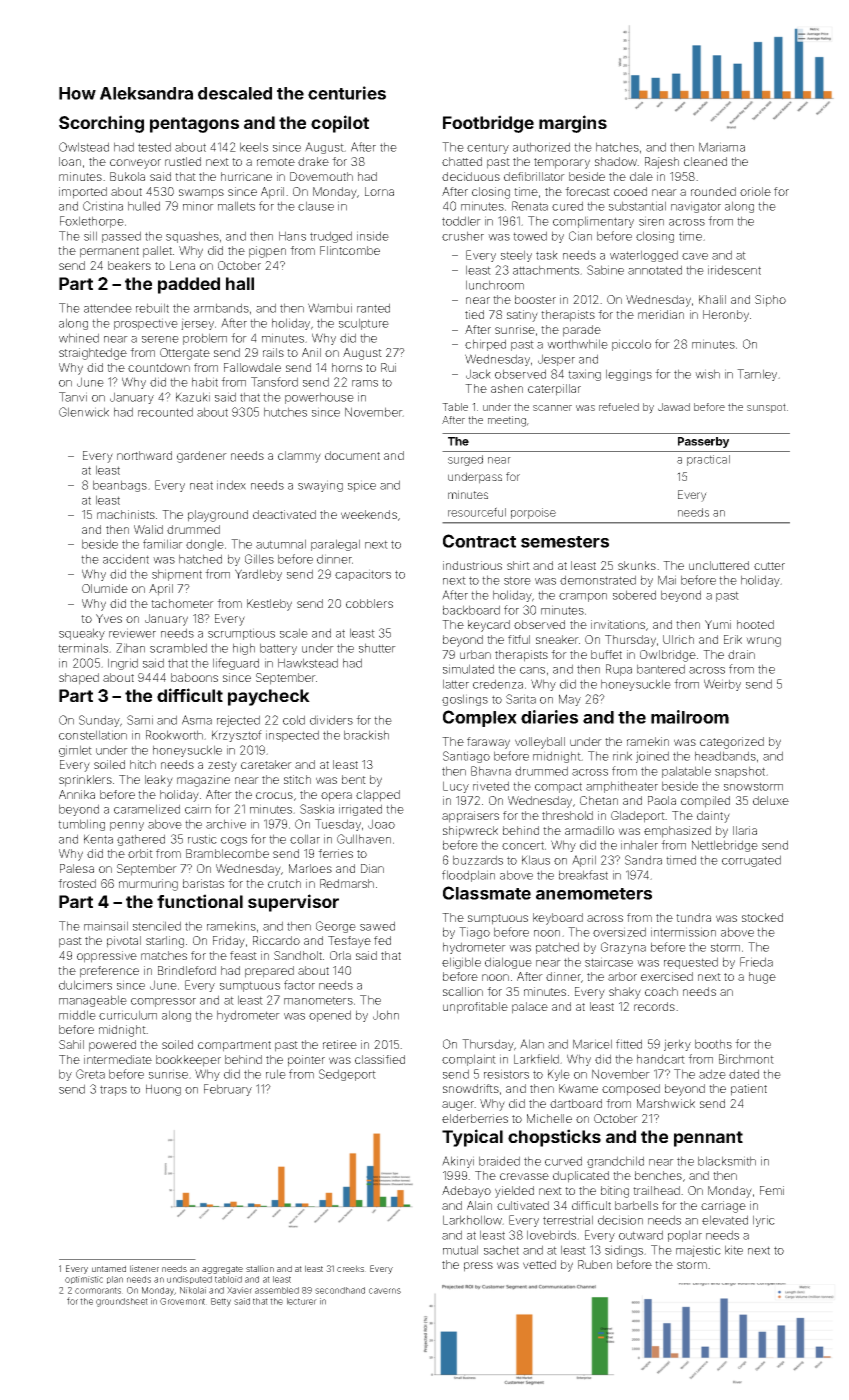 This document has width=849, height=1400. I want to click on semesters, so click(565, 542).
